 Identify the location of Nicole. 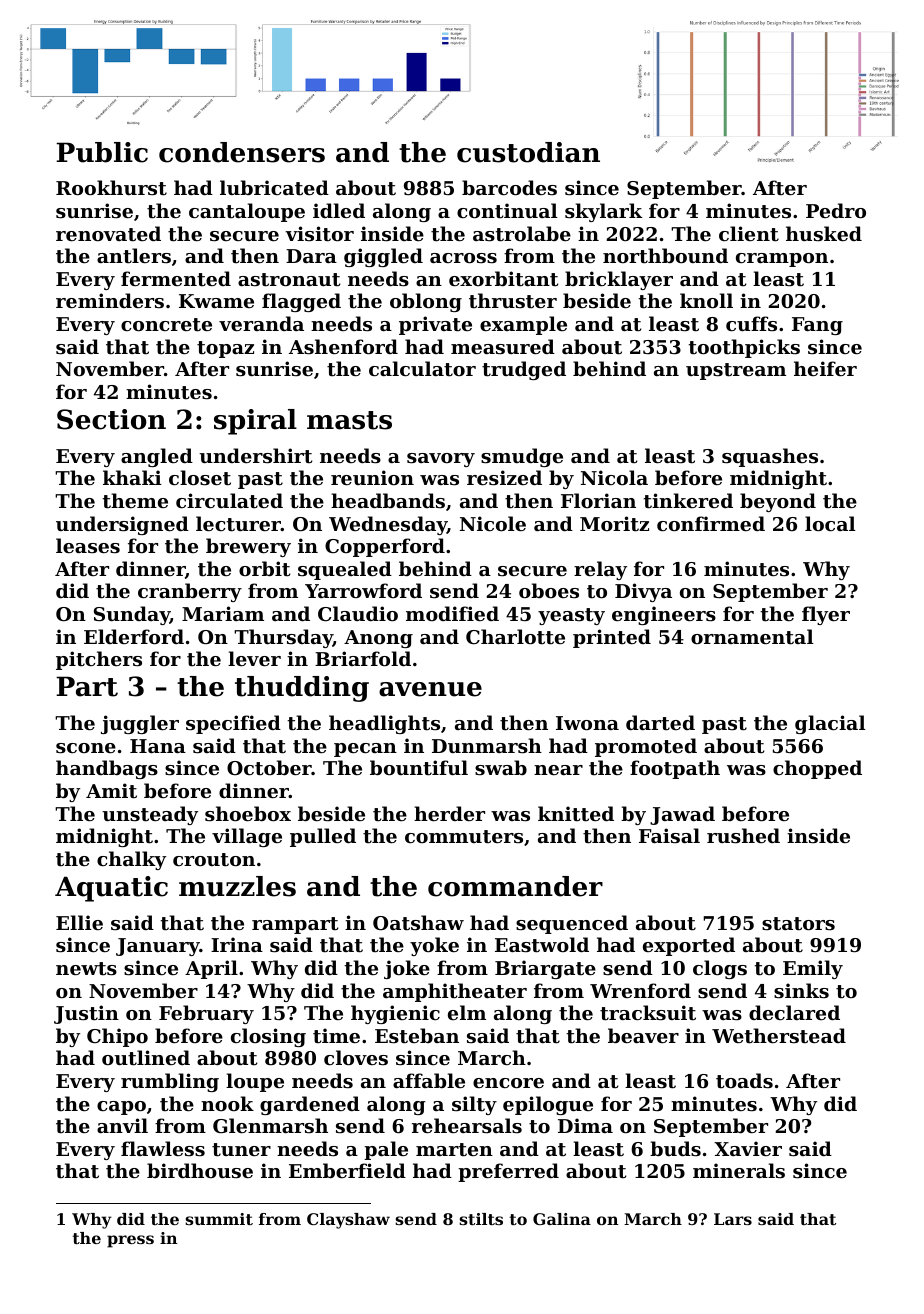
(493, 523).
